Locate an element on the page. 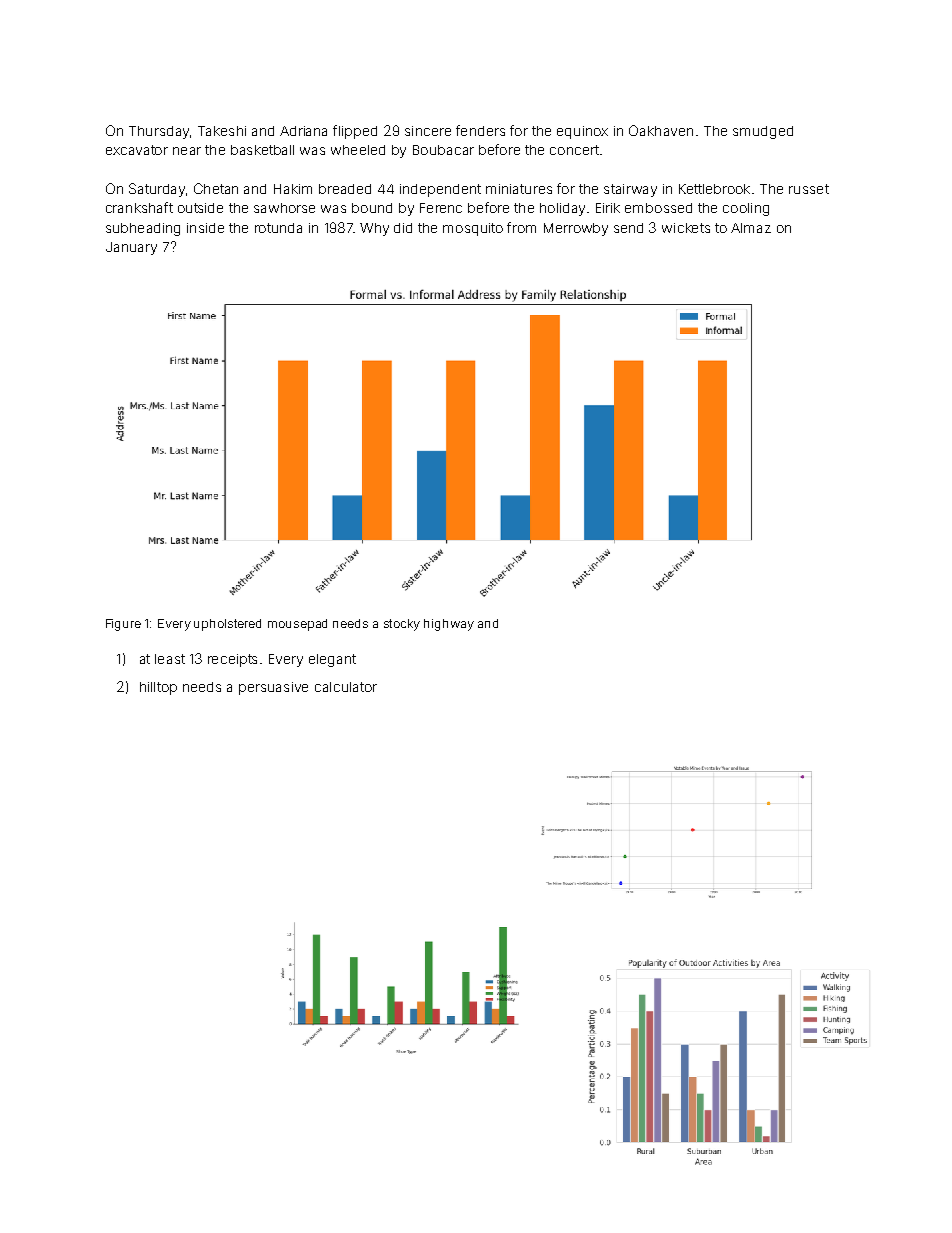 The height and width of the image is (1233, 952). rotunda is located at coordinates (278, 228).
